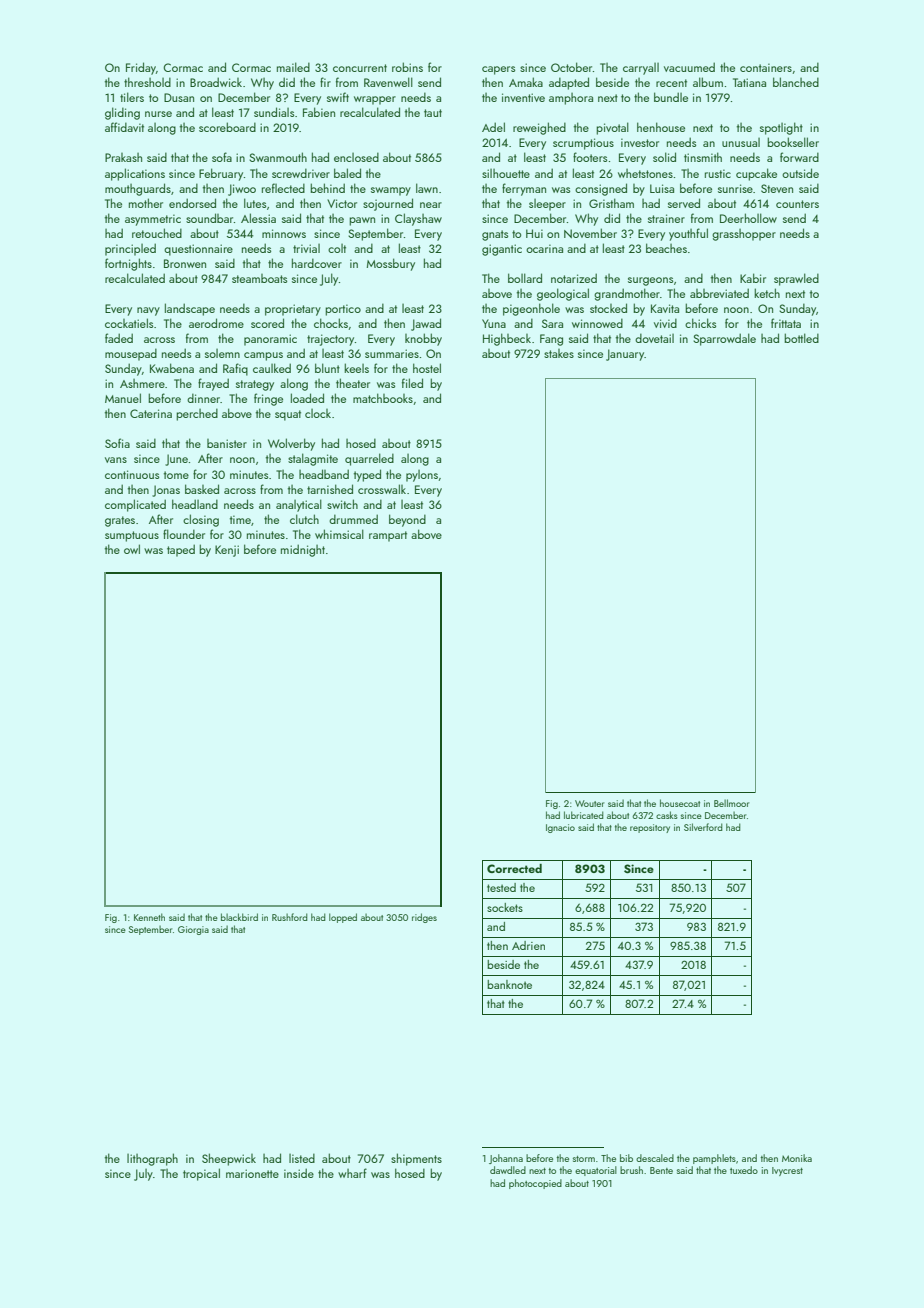  I want to click on Wouter, so click(589, 803).
